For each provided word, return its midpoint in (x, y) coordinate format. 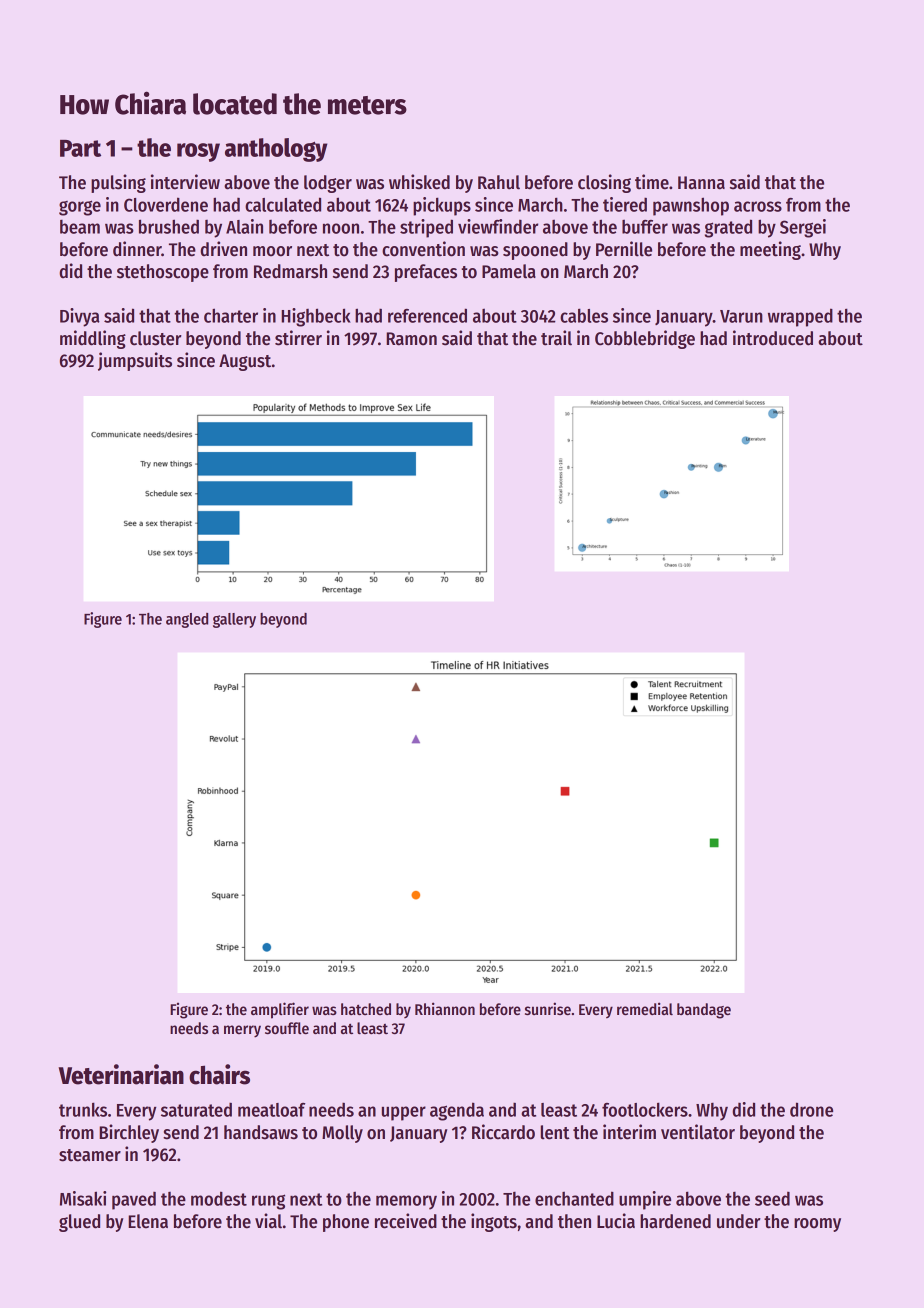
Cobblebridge (645, 339)
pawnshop (691, 206)
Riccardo (503, 1132)
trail (556, 338)
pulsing (118, 183)
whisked (419, 182)
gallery (234, 620)
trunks (83, 1109)
